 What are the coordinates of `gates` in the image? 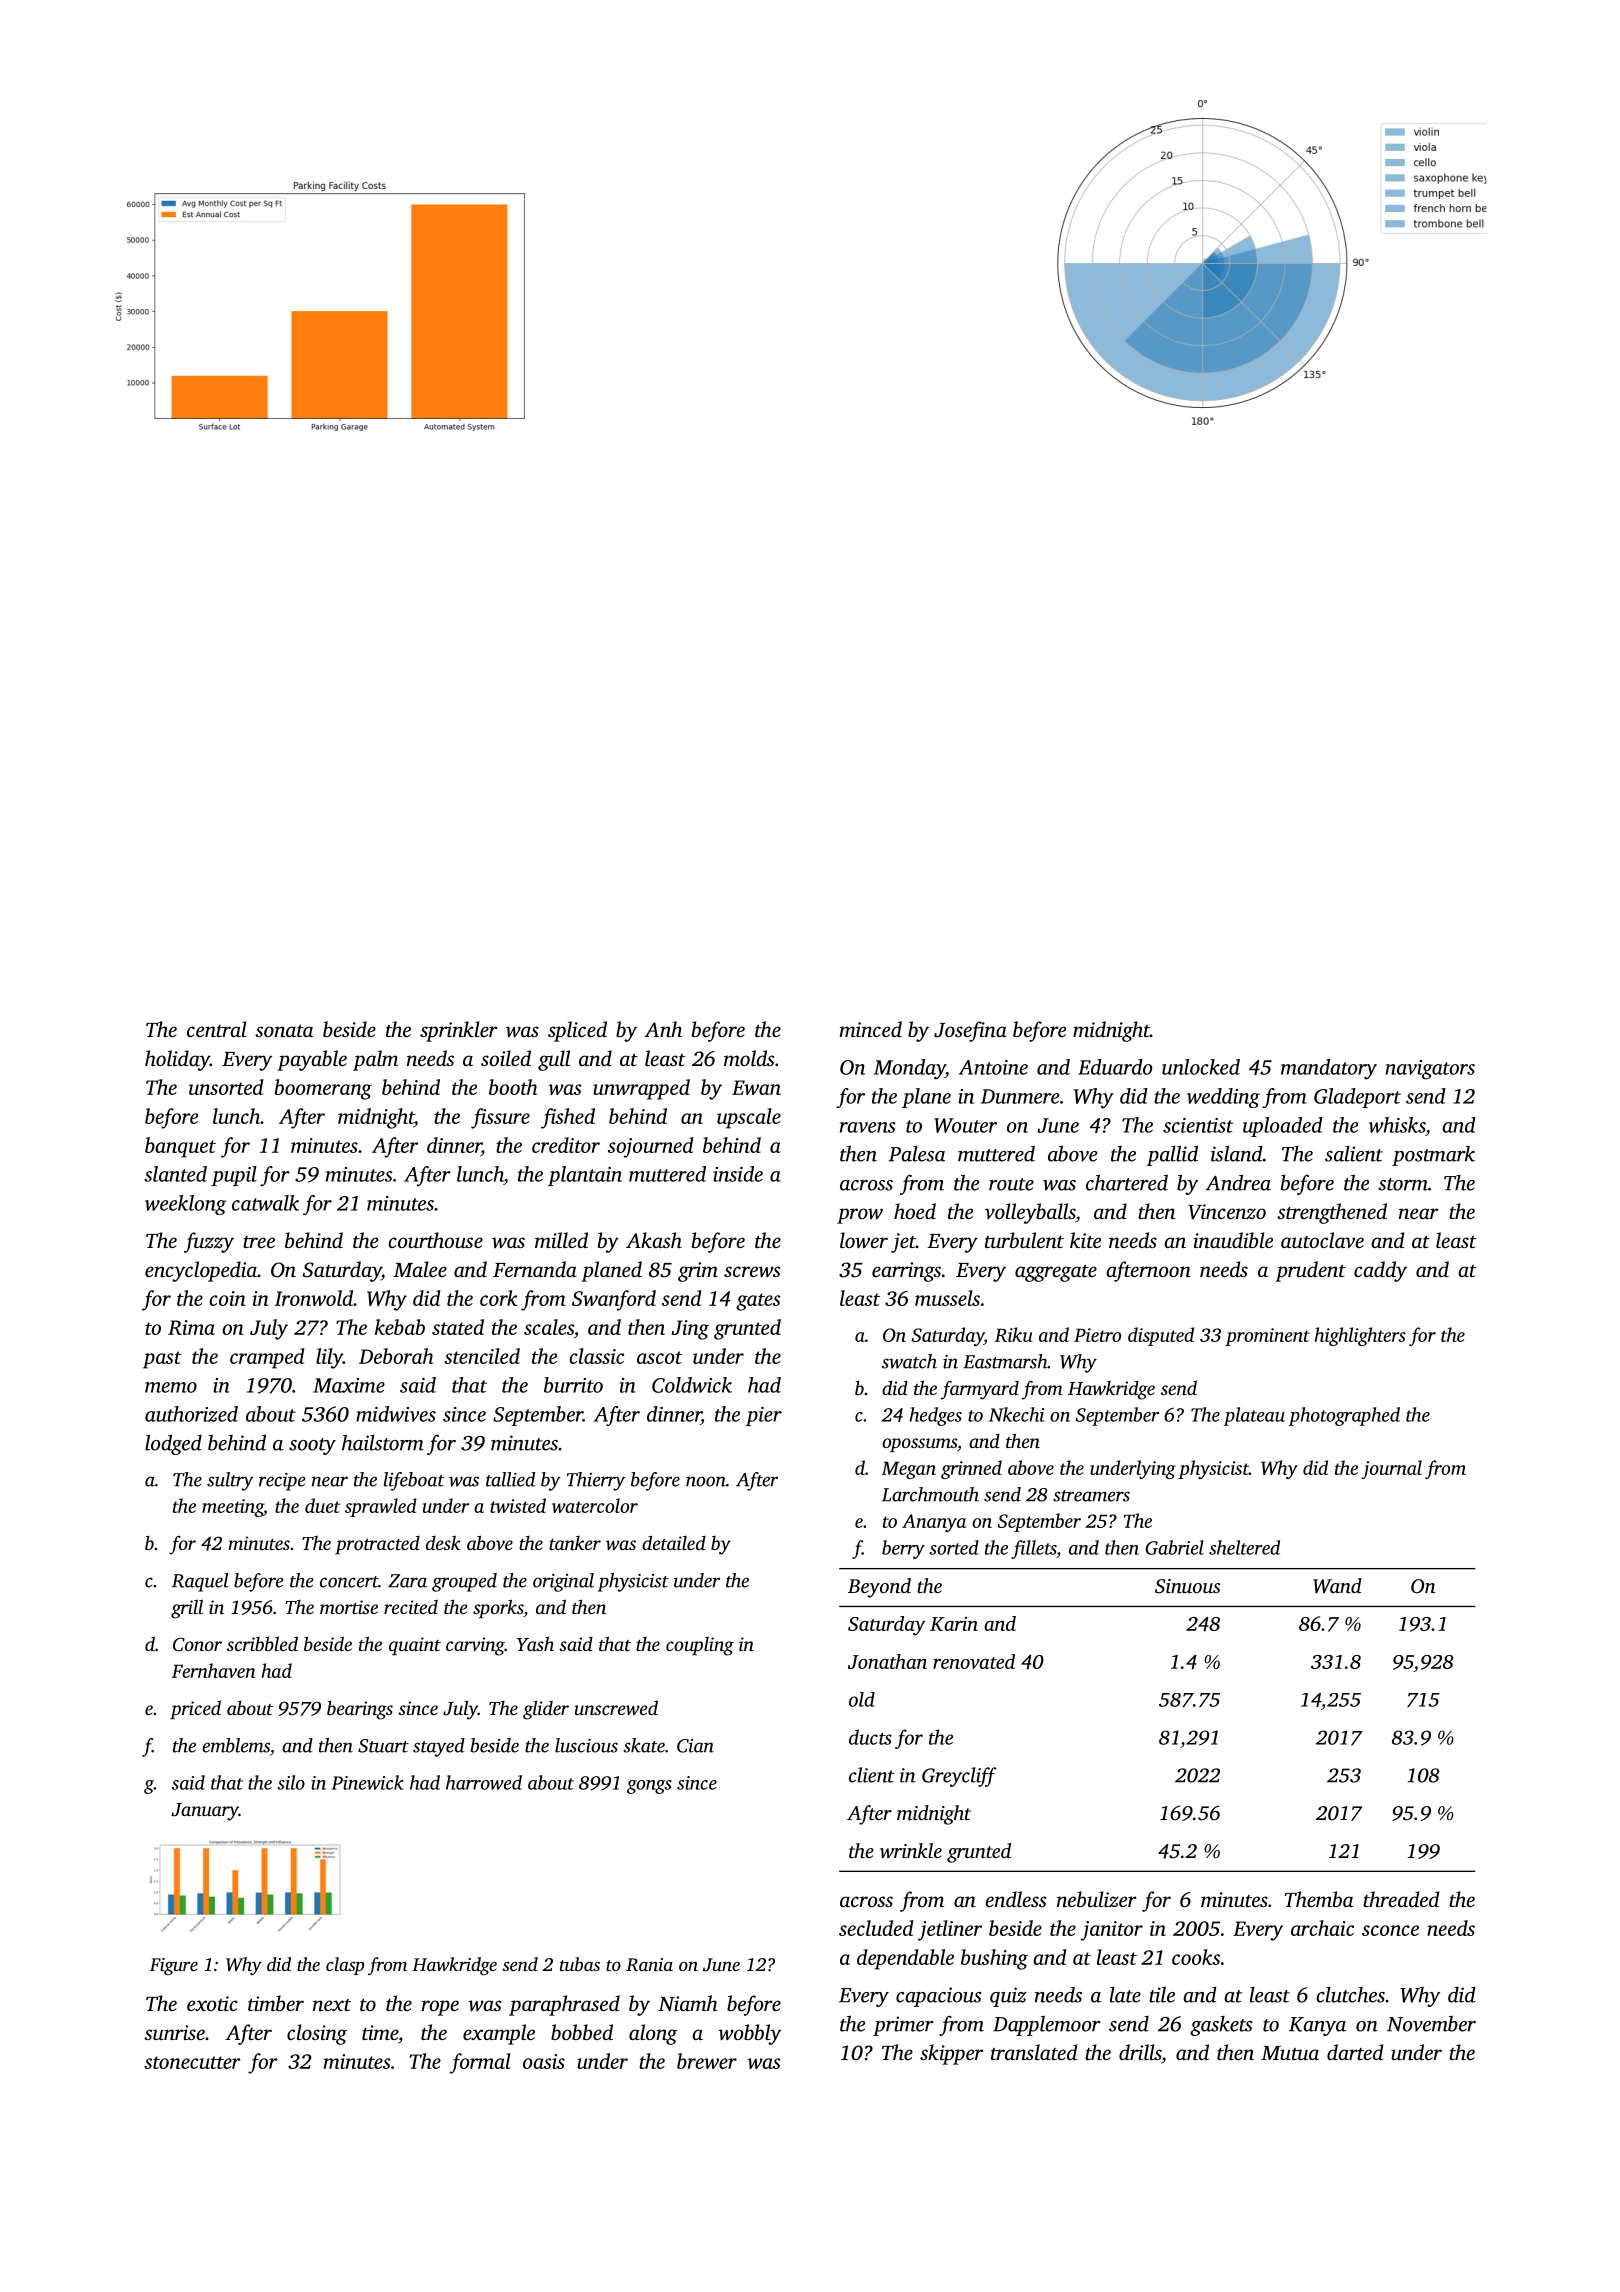 It's located at (758, 1302).
